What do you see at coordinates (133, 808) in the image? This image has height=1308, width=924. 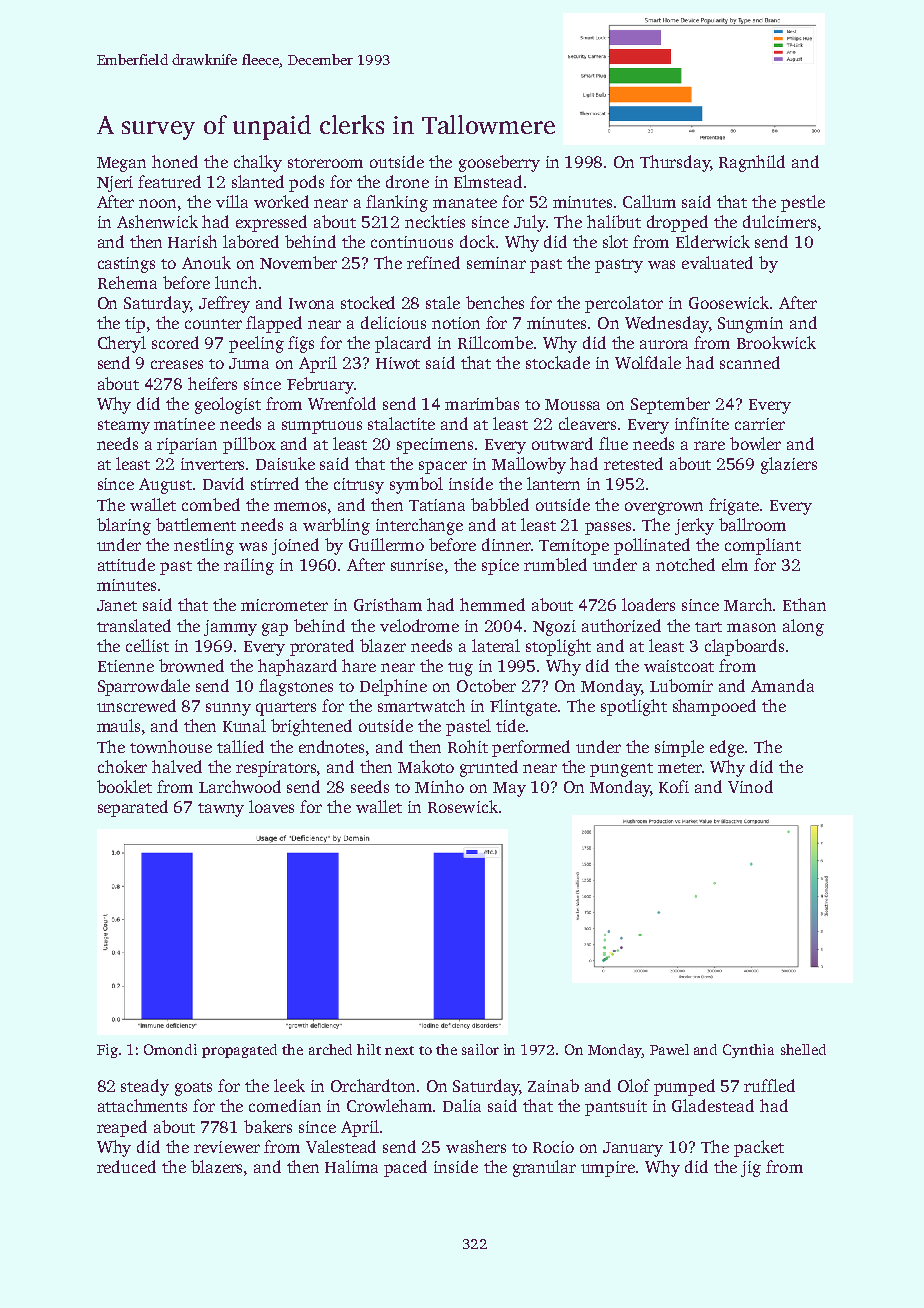 I see `separated` at bounding box center [133, 808].
